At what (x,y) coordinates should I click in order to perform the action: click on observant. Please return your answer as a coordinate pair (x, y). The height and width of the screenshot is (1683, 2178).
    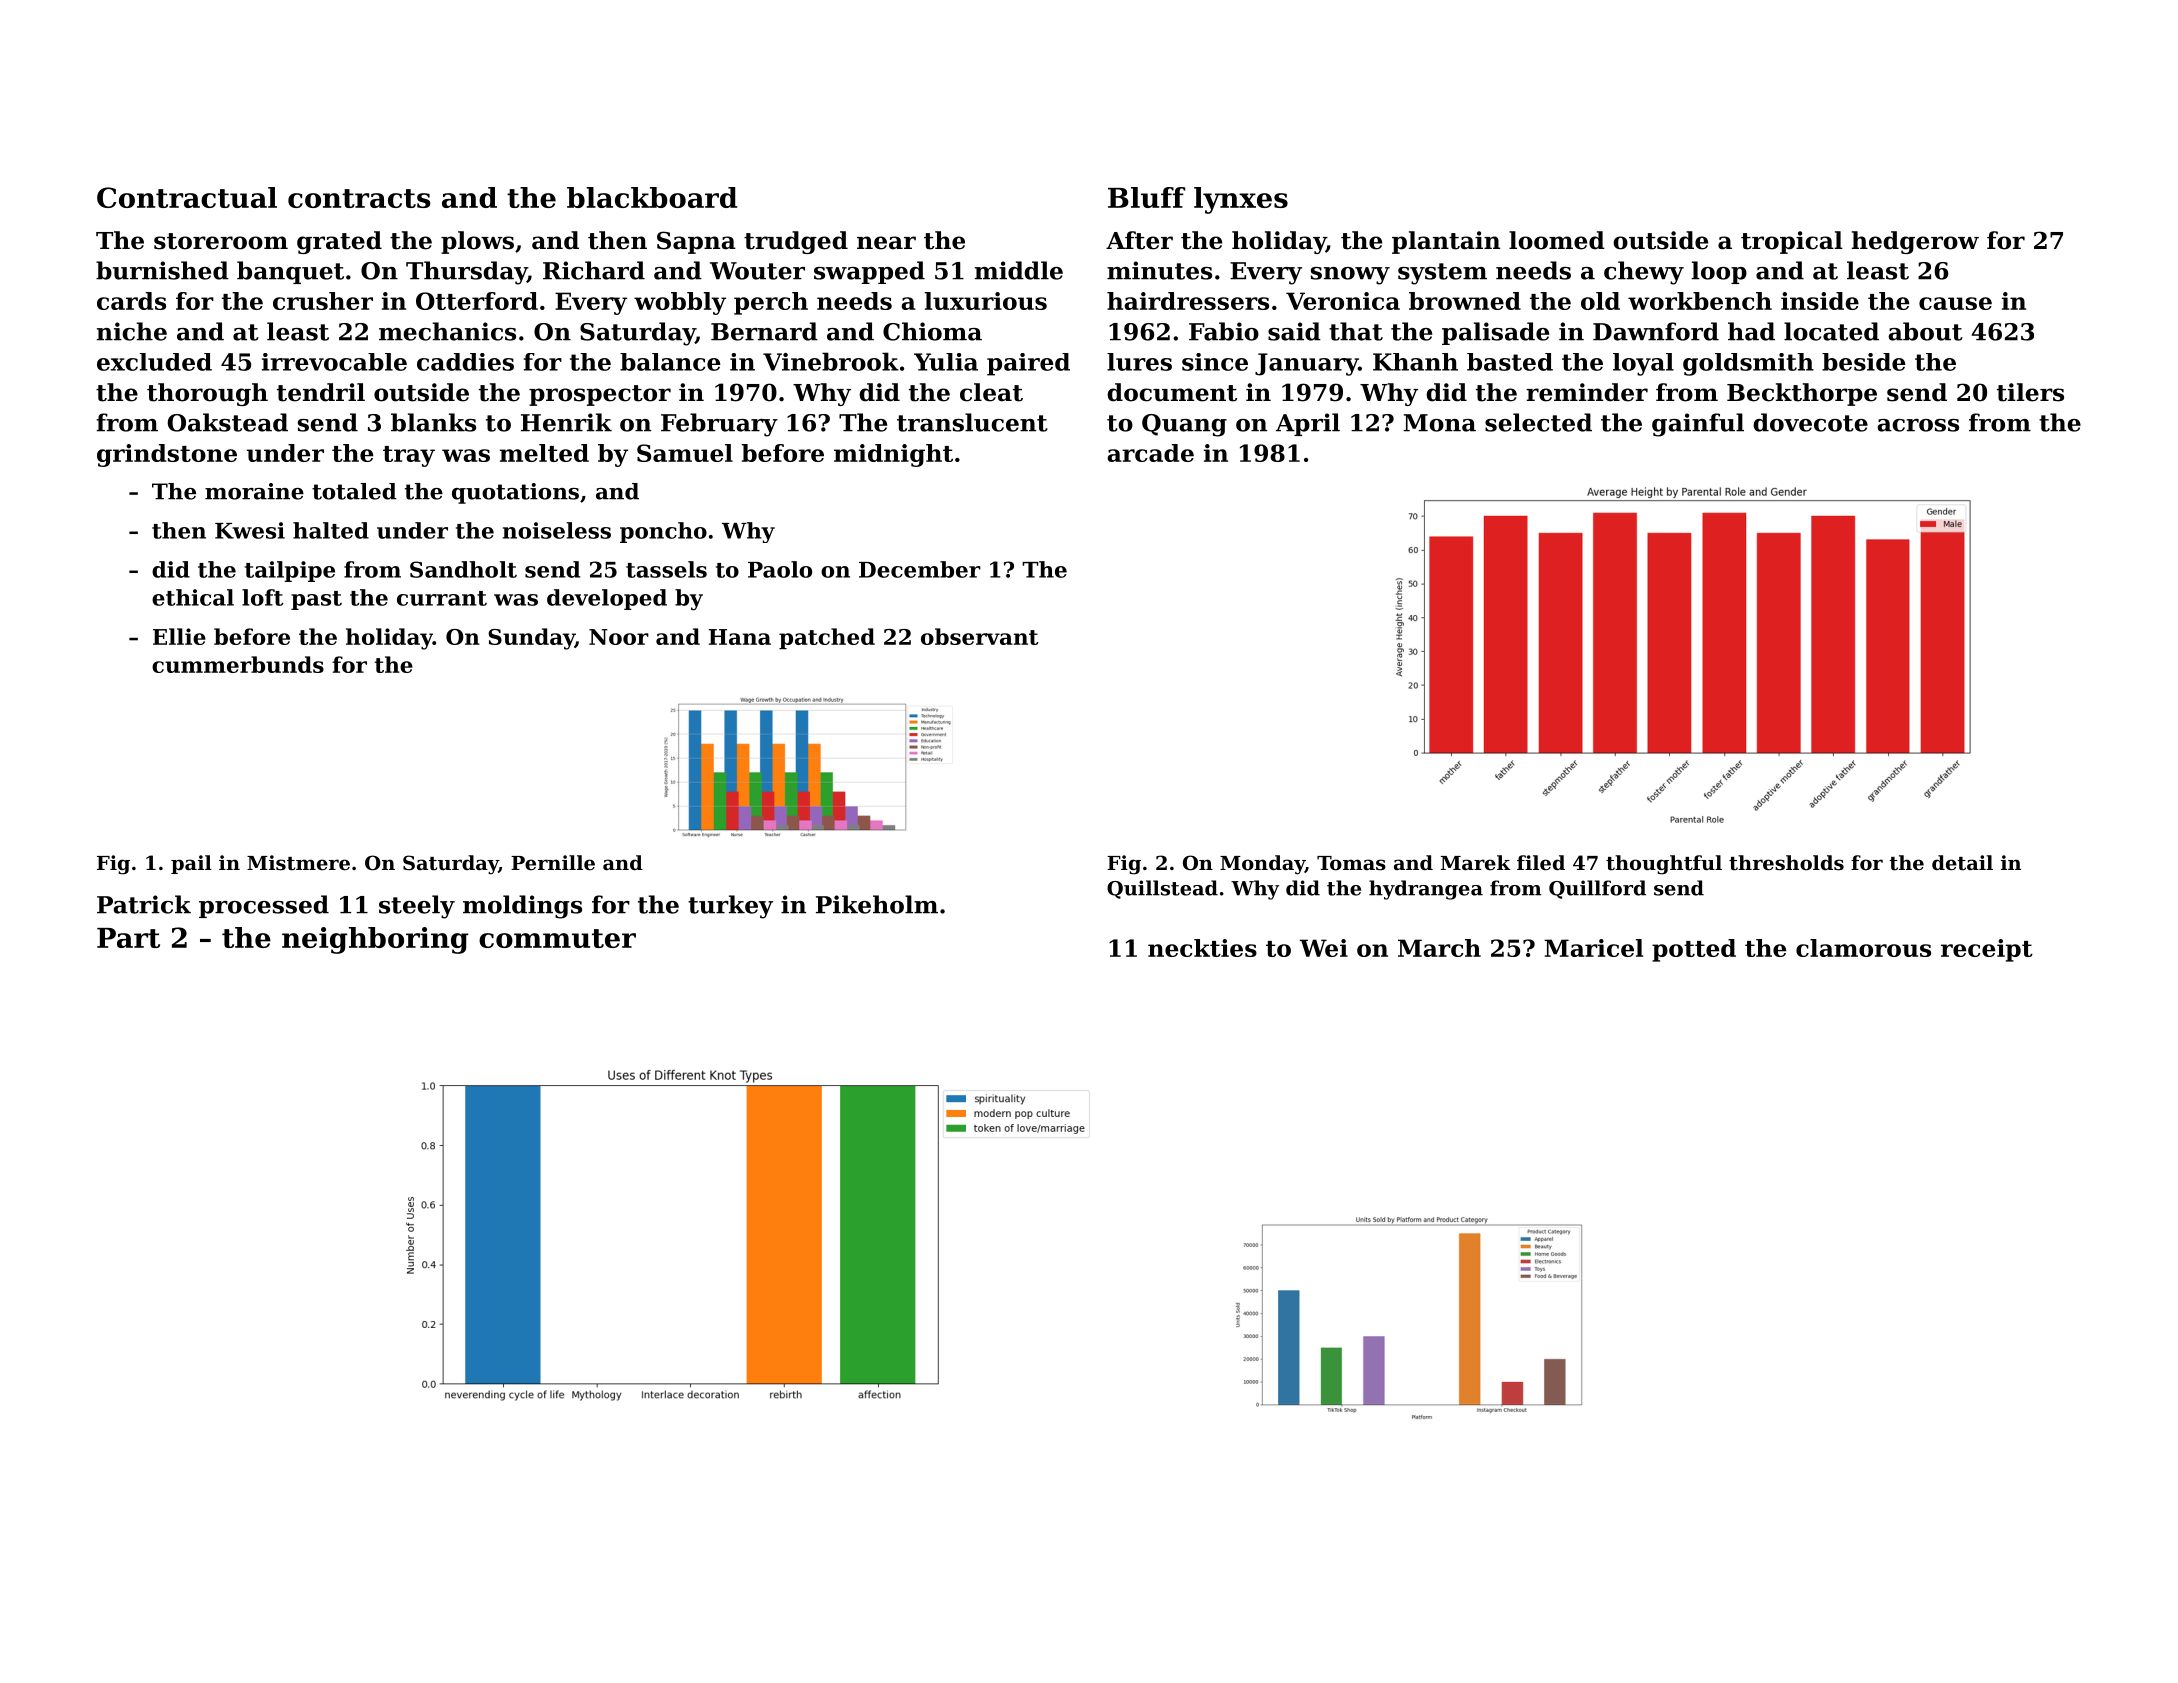
    Looking at the image, I should click on (980, 636).
